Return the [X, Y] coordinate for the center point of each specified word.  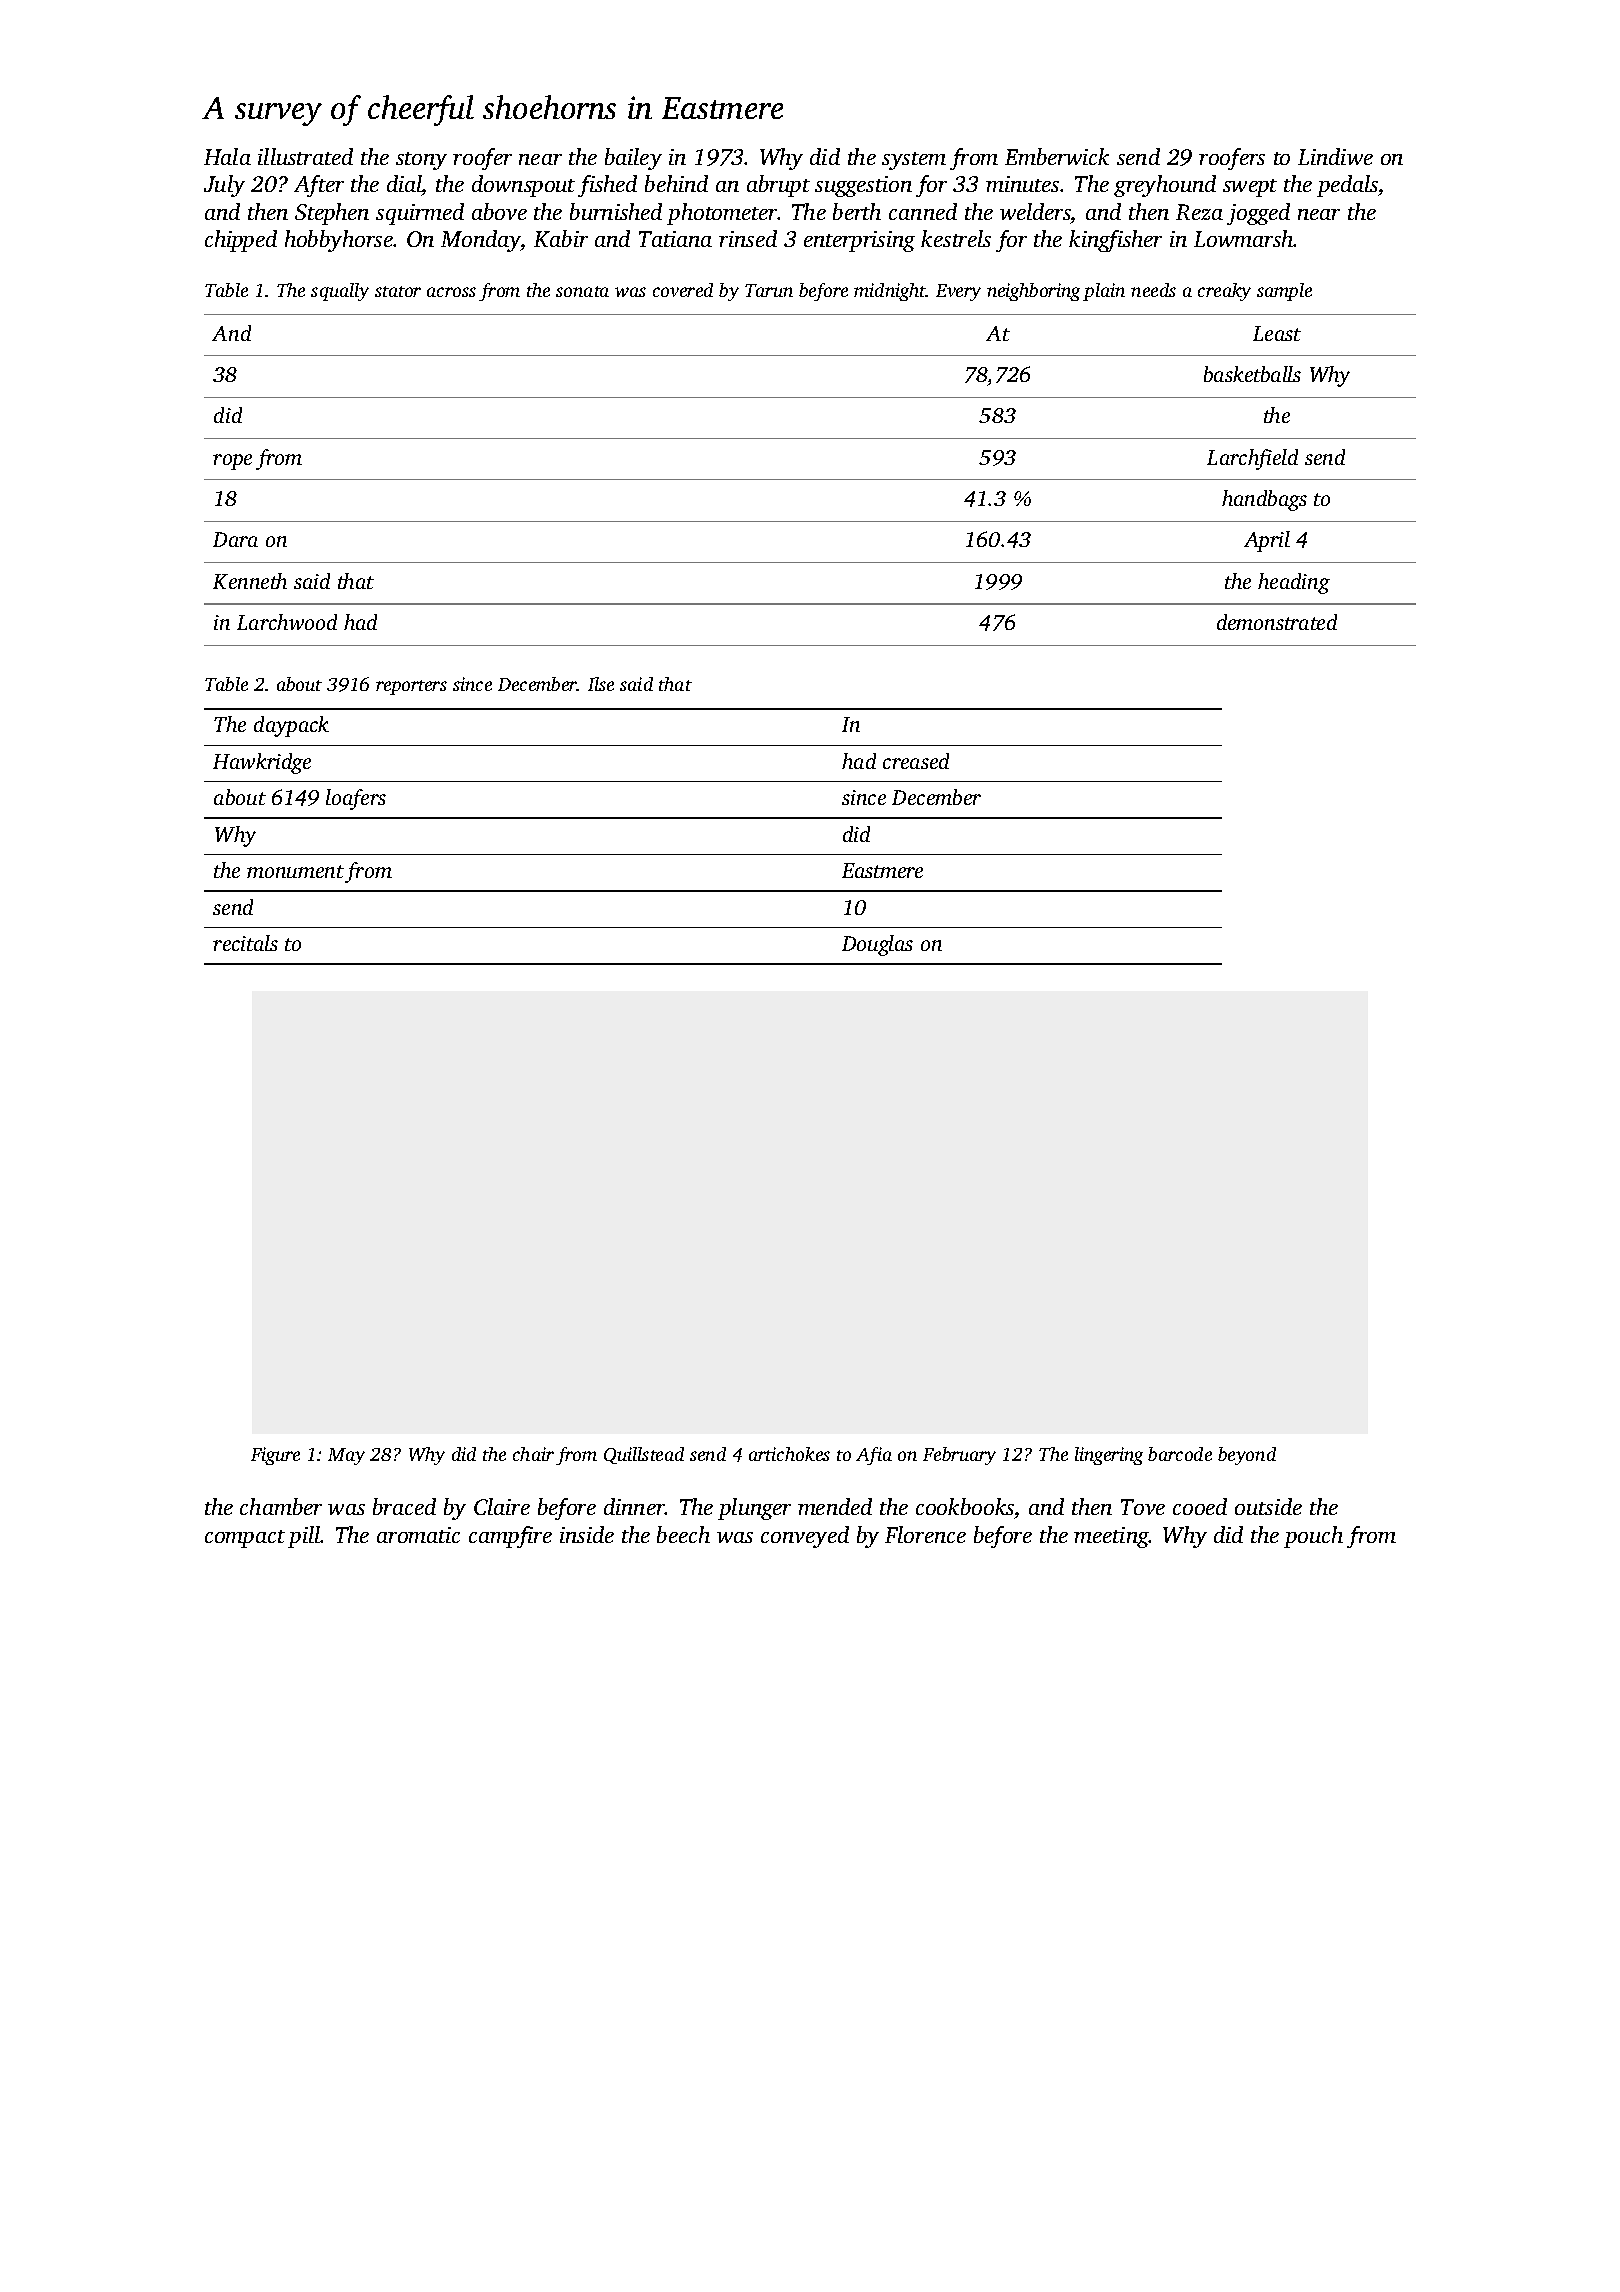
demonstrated [1277, 622]
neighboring [1033, 292]
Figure [275, 1456]
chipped [241, 241]
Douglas [877, 945]
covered [683, 290]
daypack [291, 726]
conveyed [805, 1537]
